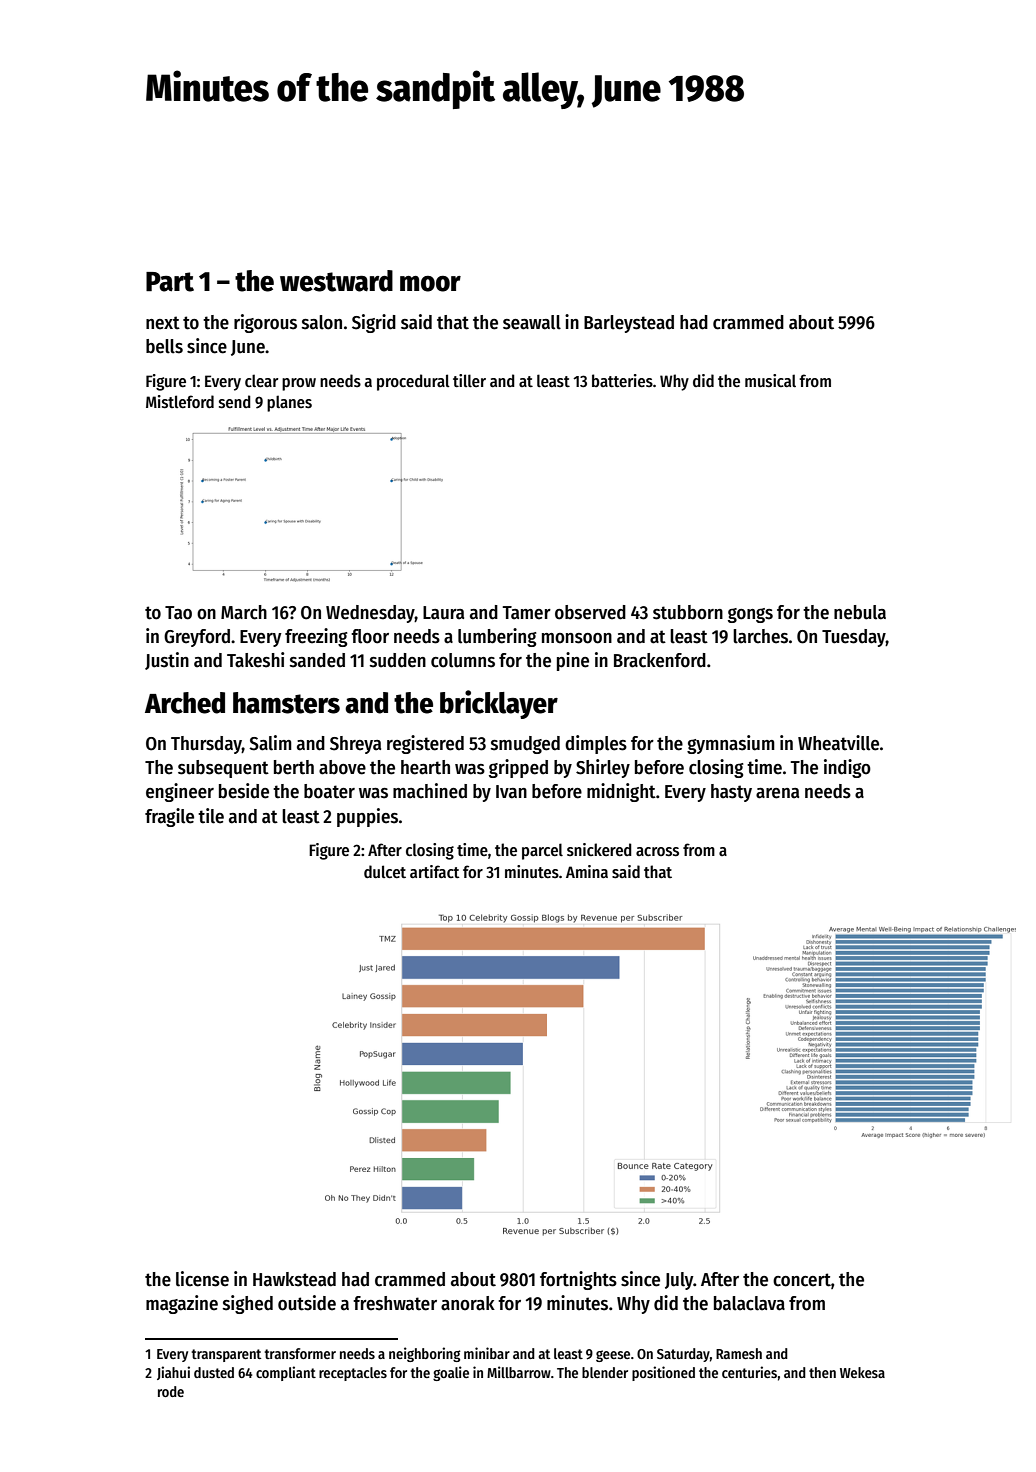 The image size is (1036, 1472). What do you see at coordinates (171, 1391) in the screenshot?
I see `rode` at bounding box center [171, 1391].
